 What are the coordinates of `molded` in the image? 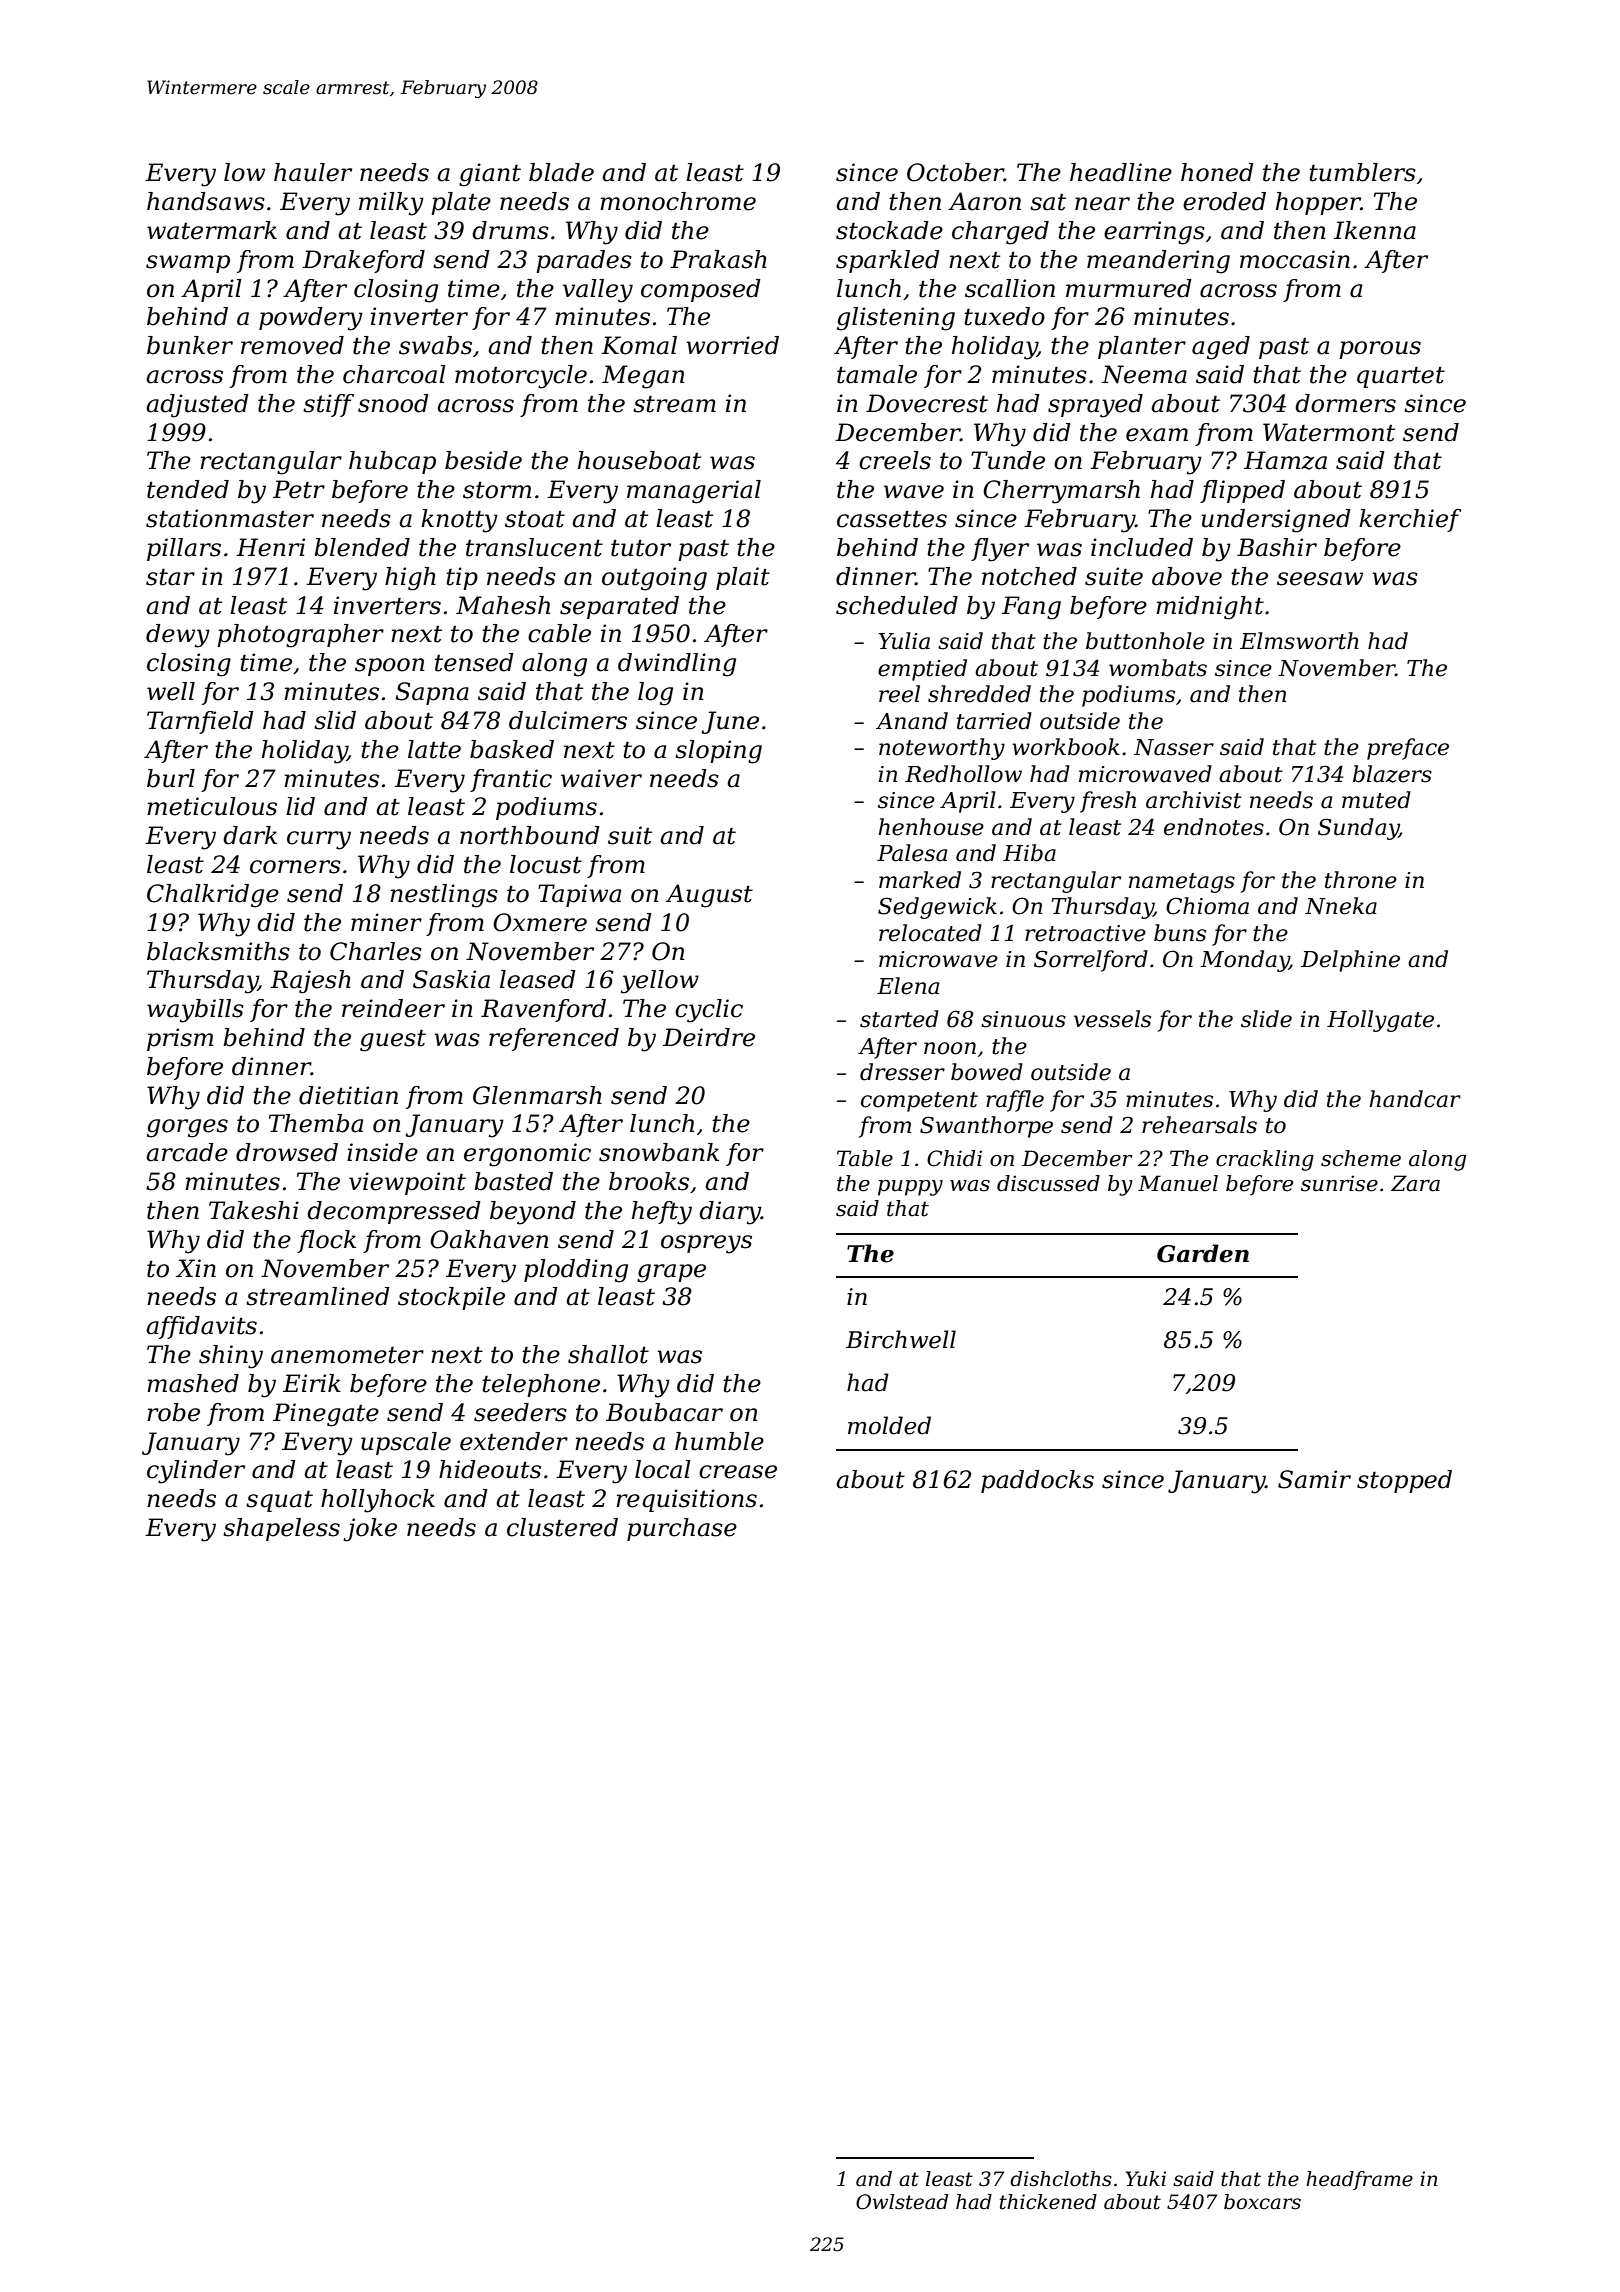 It's located at (889, 1425).
